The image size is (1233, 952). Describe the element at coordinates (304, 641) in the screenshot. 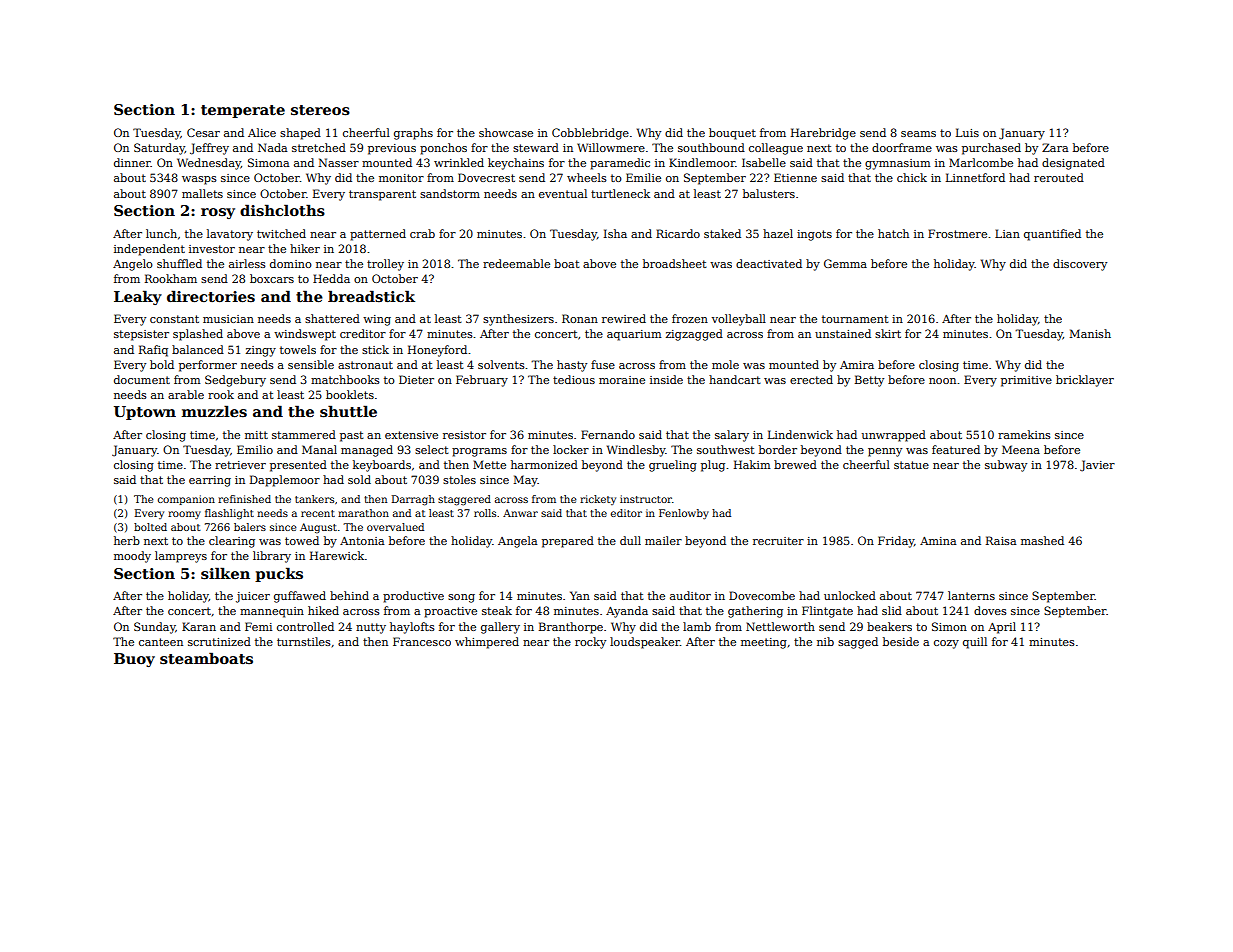

I see `turnstiles` at that location.
